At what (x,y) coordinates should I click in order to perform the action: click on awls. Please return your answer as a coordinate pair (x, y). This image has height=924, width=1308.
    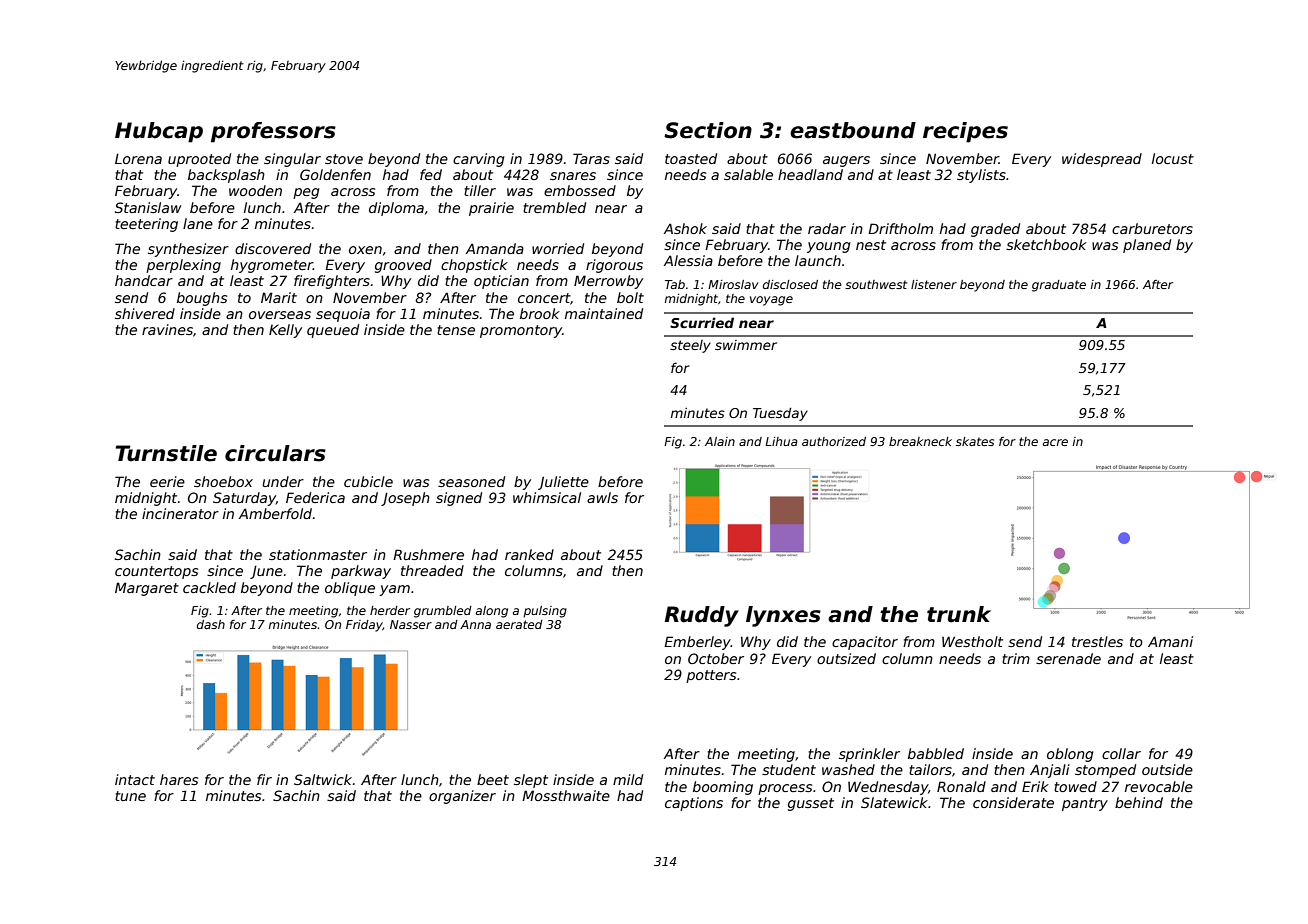
    Looking at the image, I should click on (602, 497).
